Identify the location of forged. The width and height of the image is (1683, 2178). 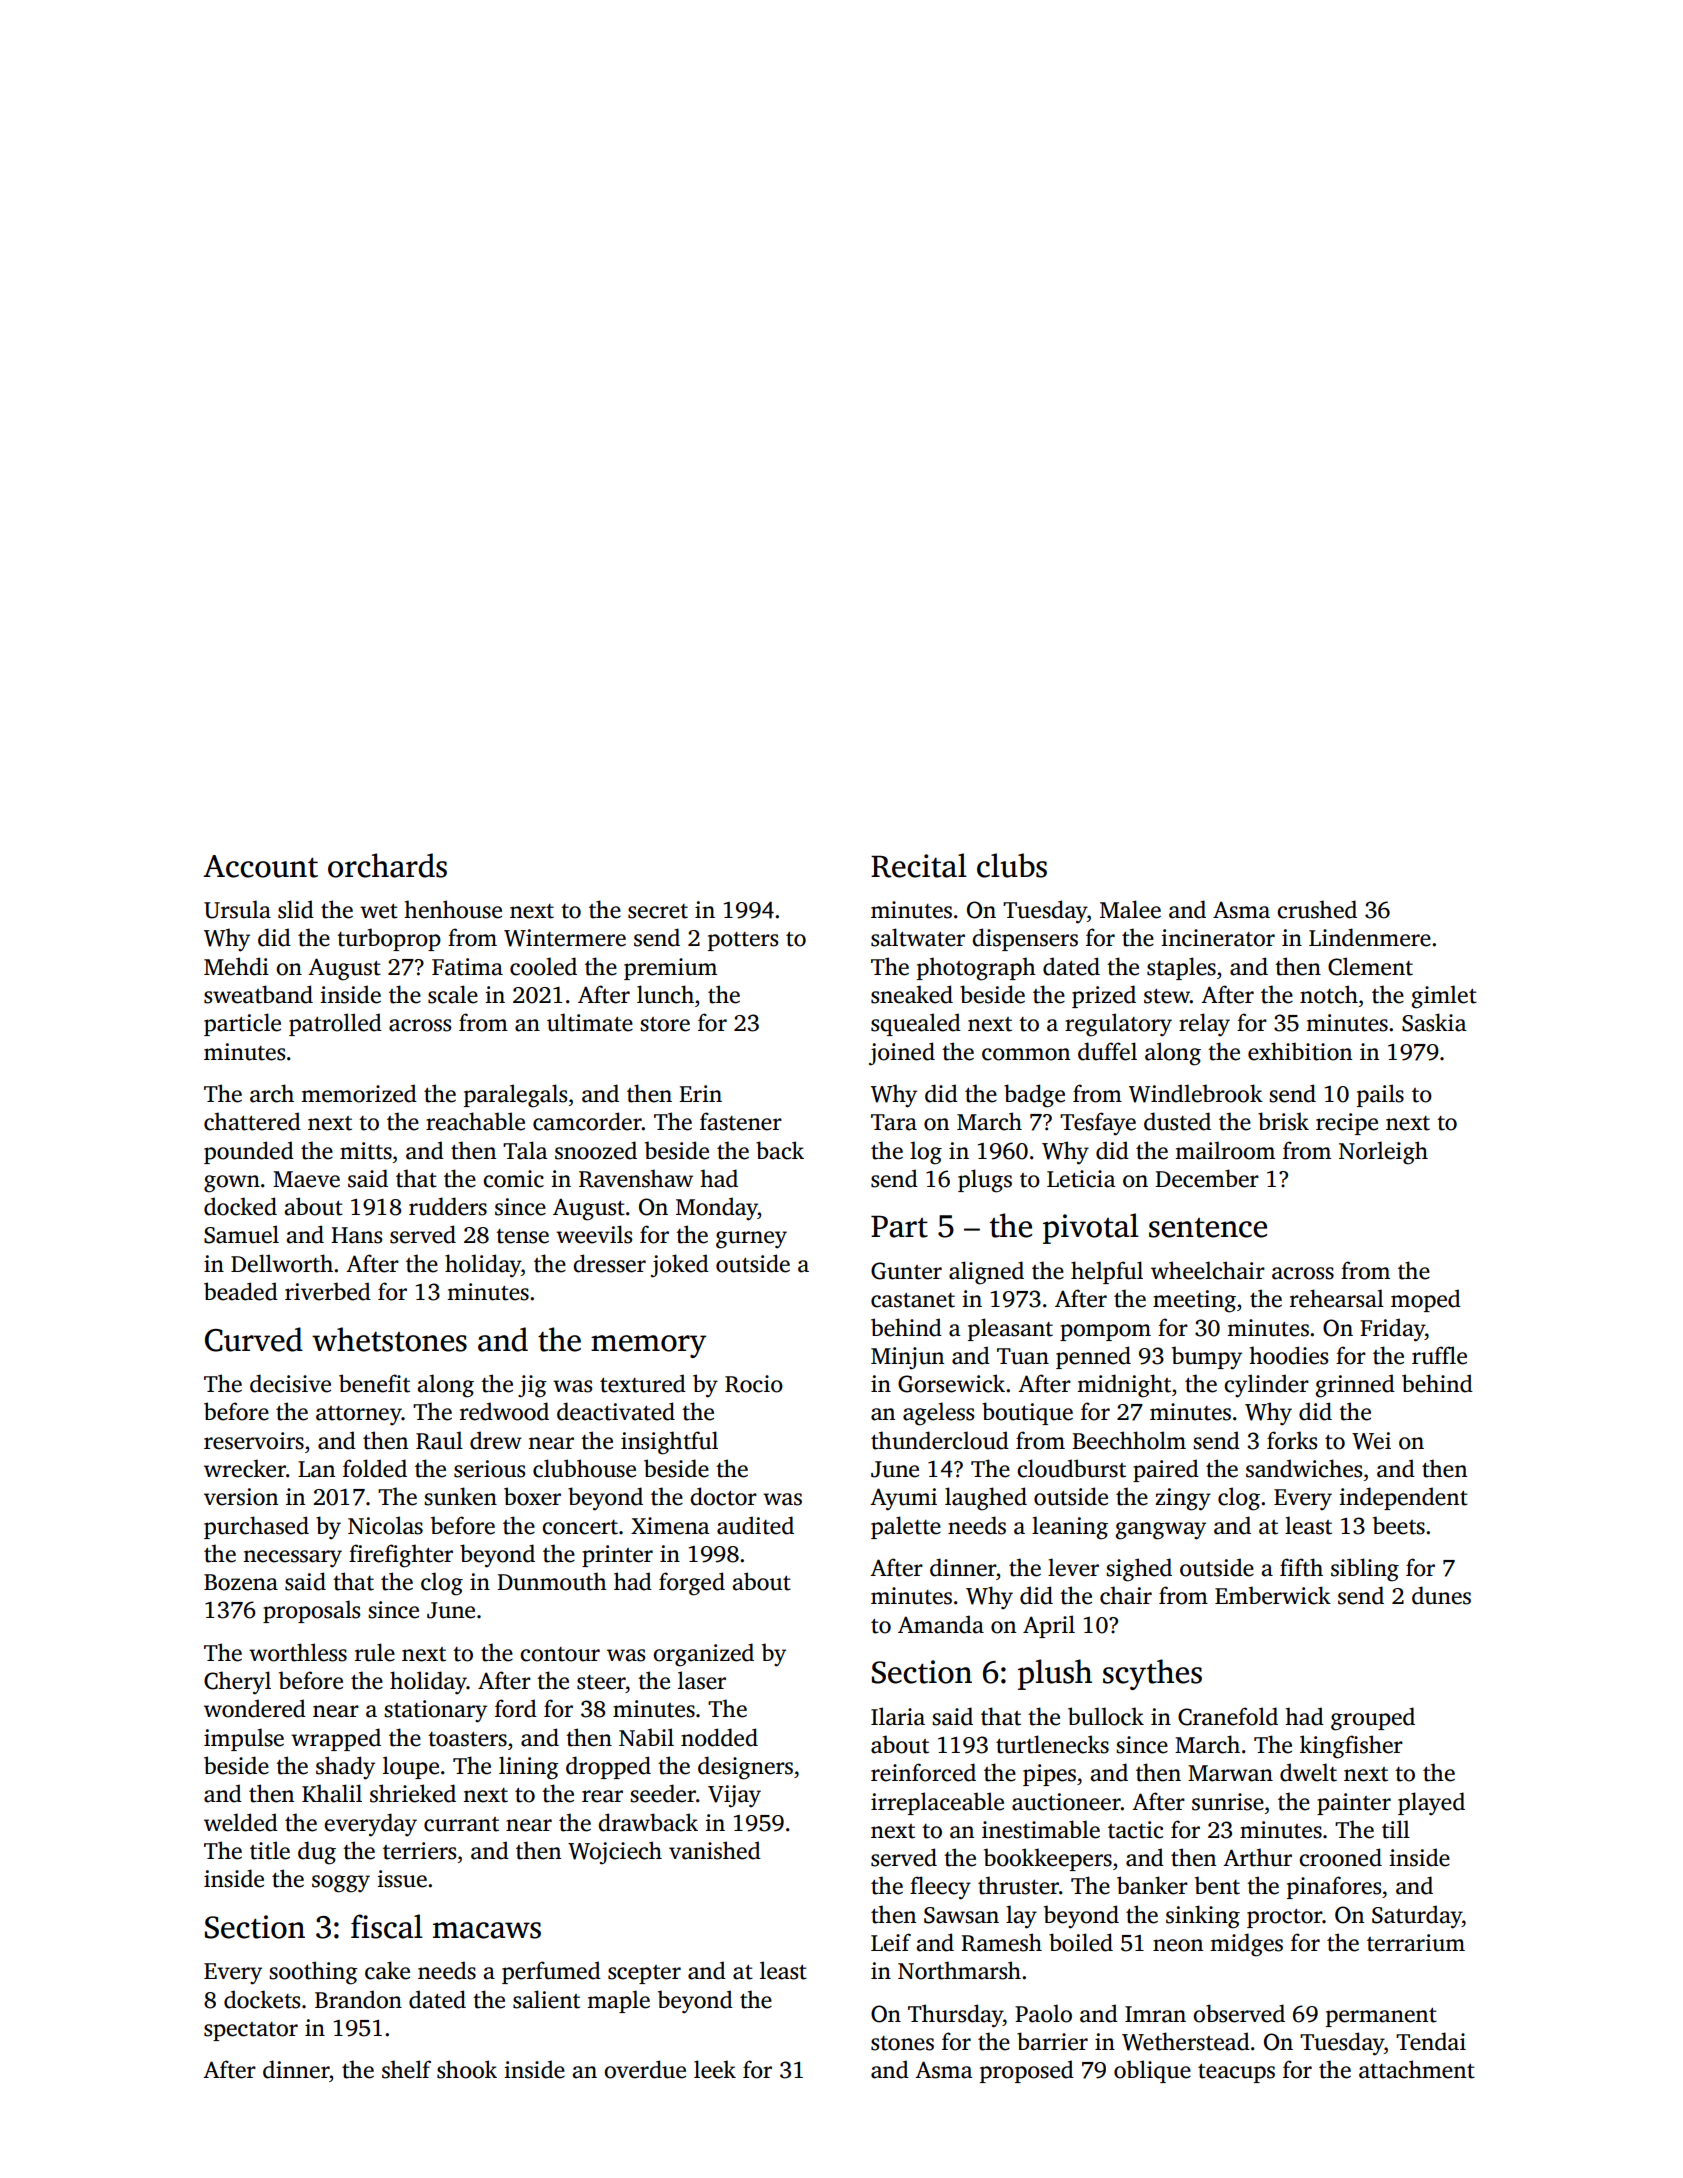
(692, 1584).
